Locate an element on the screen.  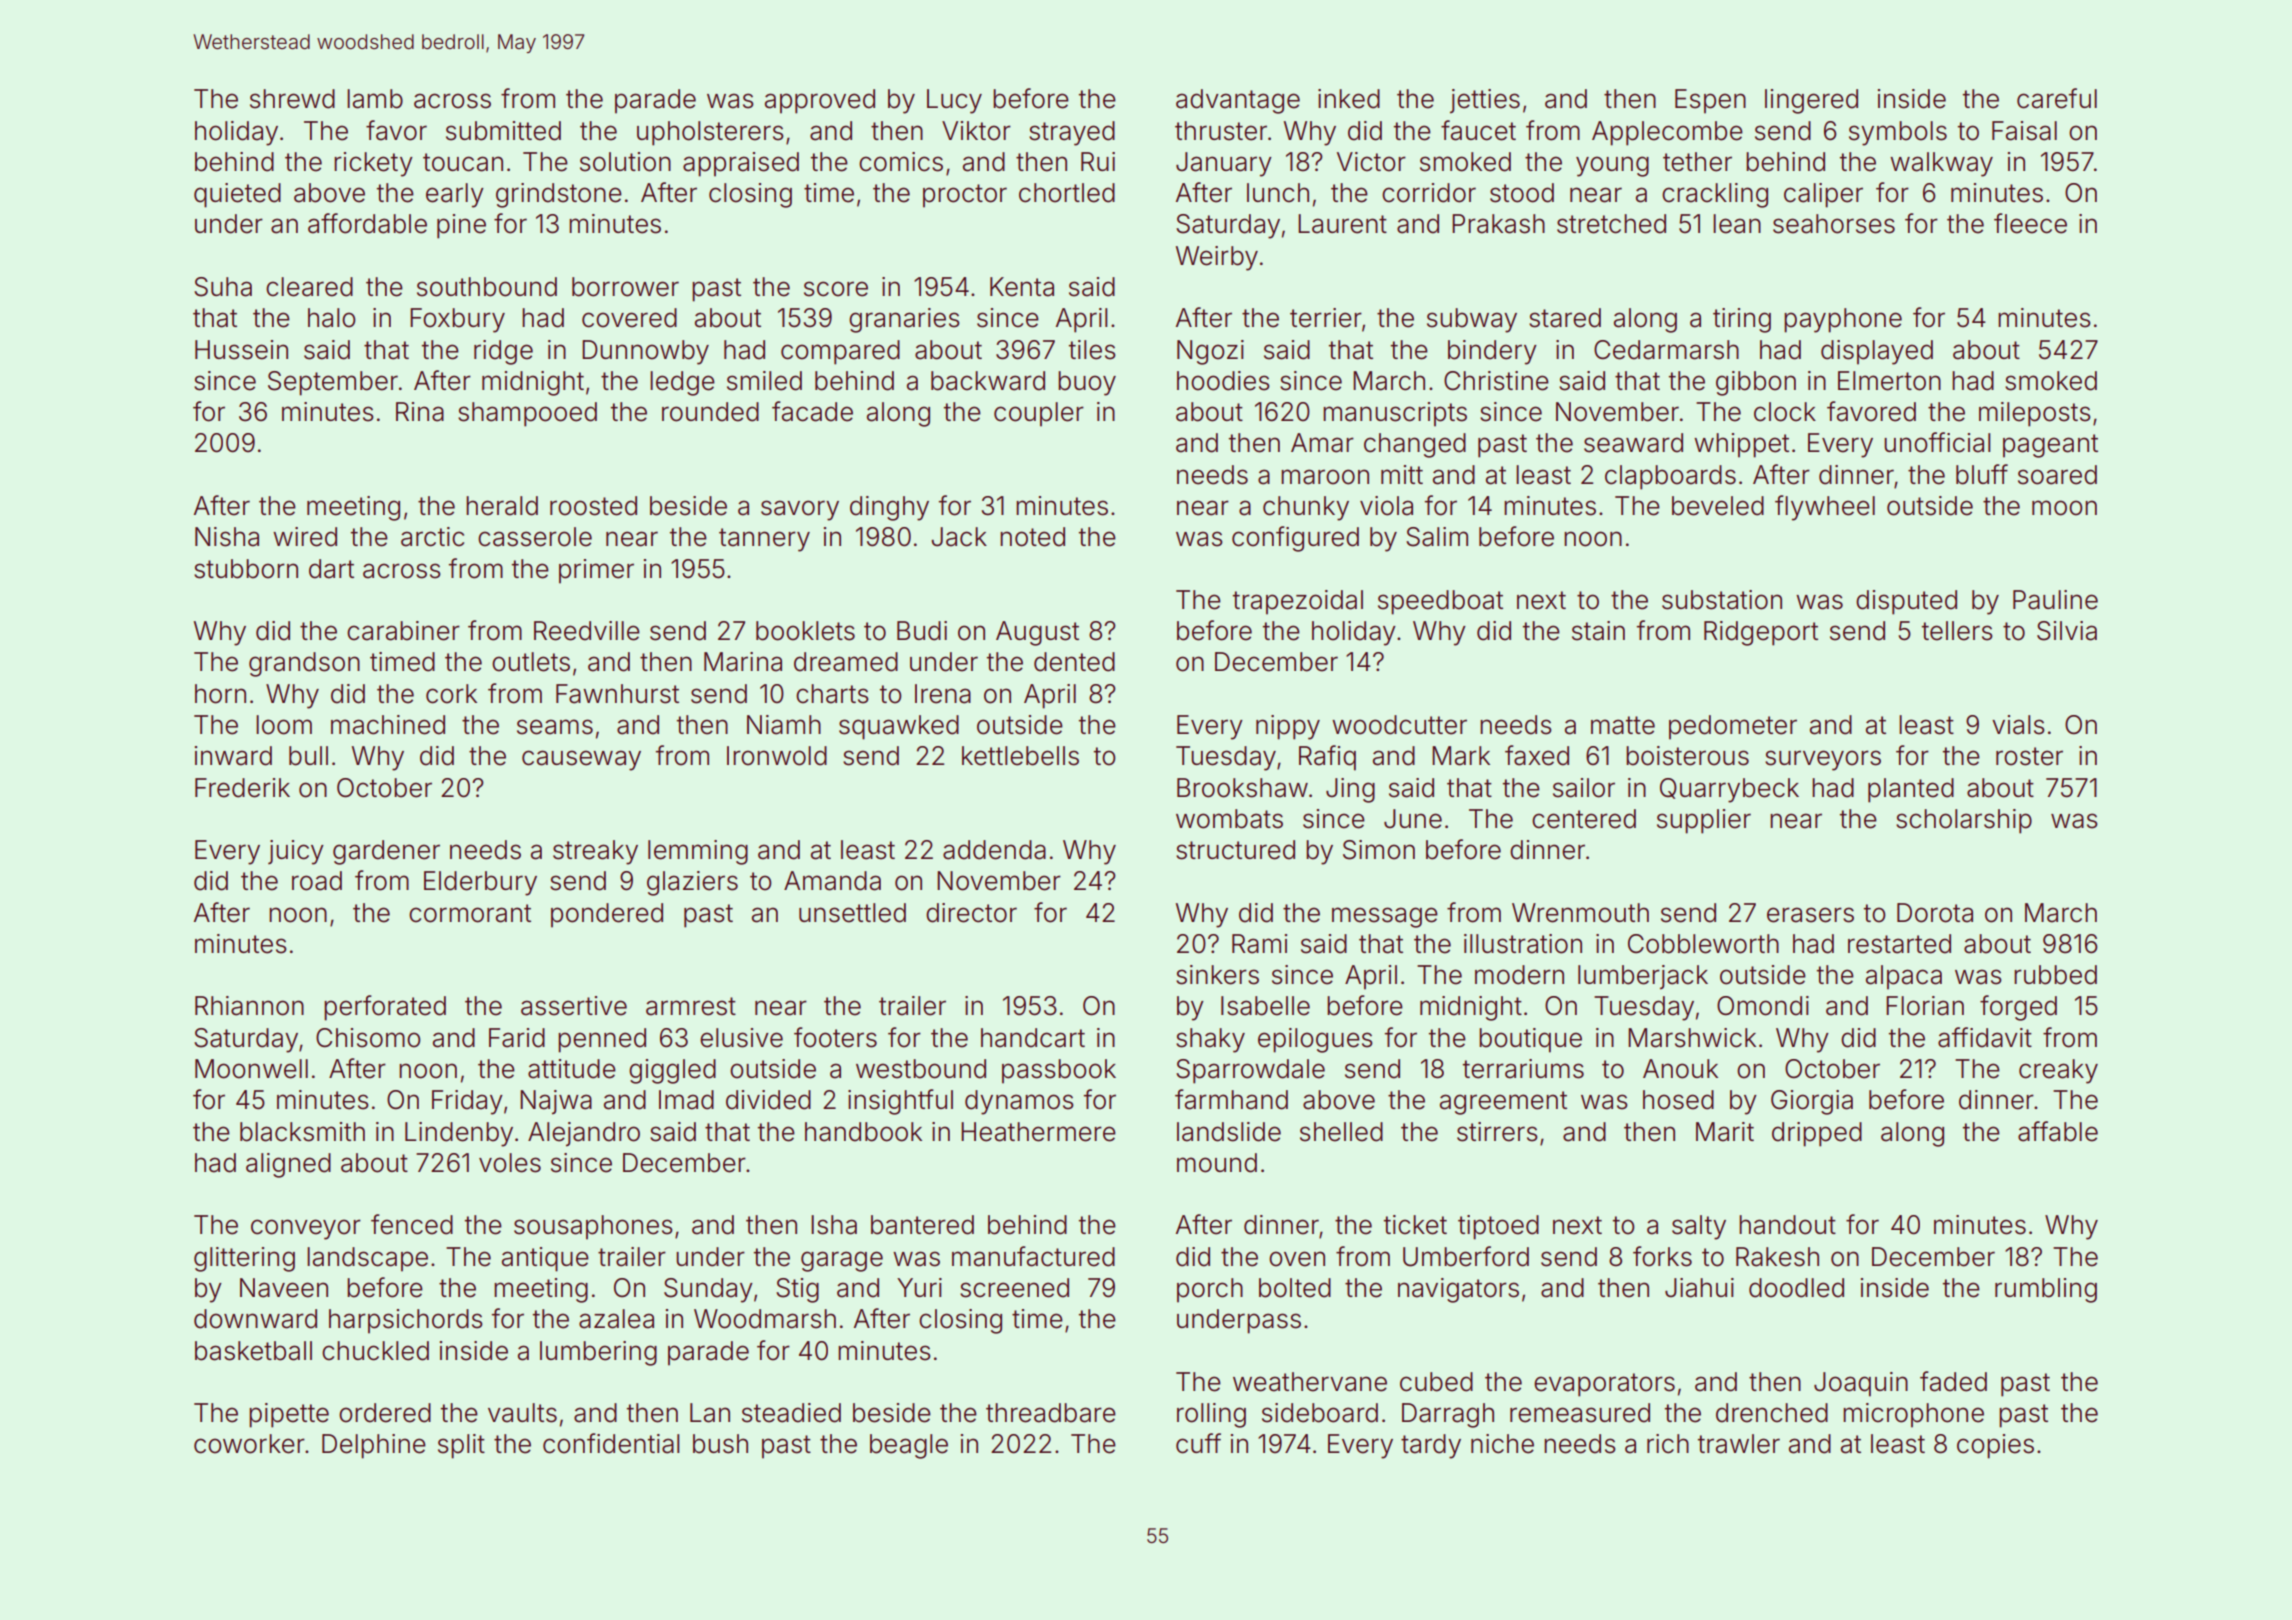
confidential is located at coordinates (611, 1443).
